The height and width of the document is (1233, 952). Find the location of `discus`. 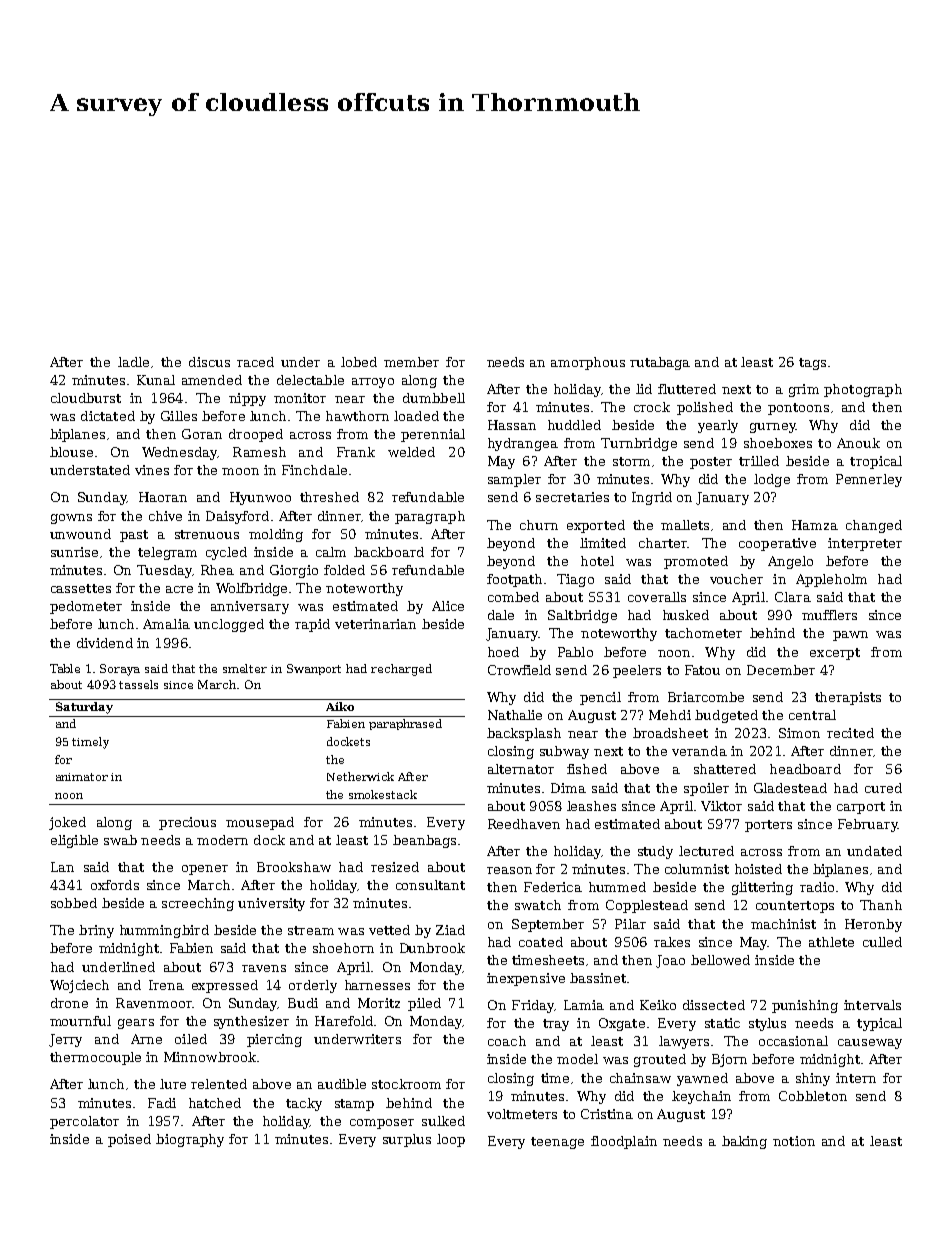

discus is located at coordinates (209, 362).
